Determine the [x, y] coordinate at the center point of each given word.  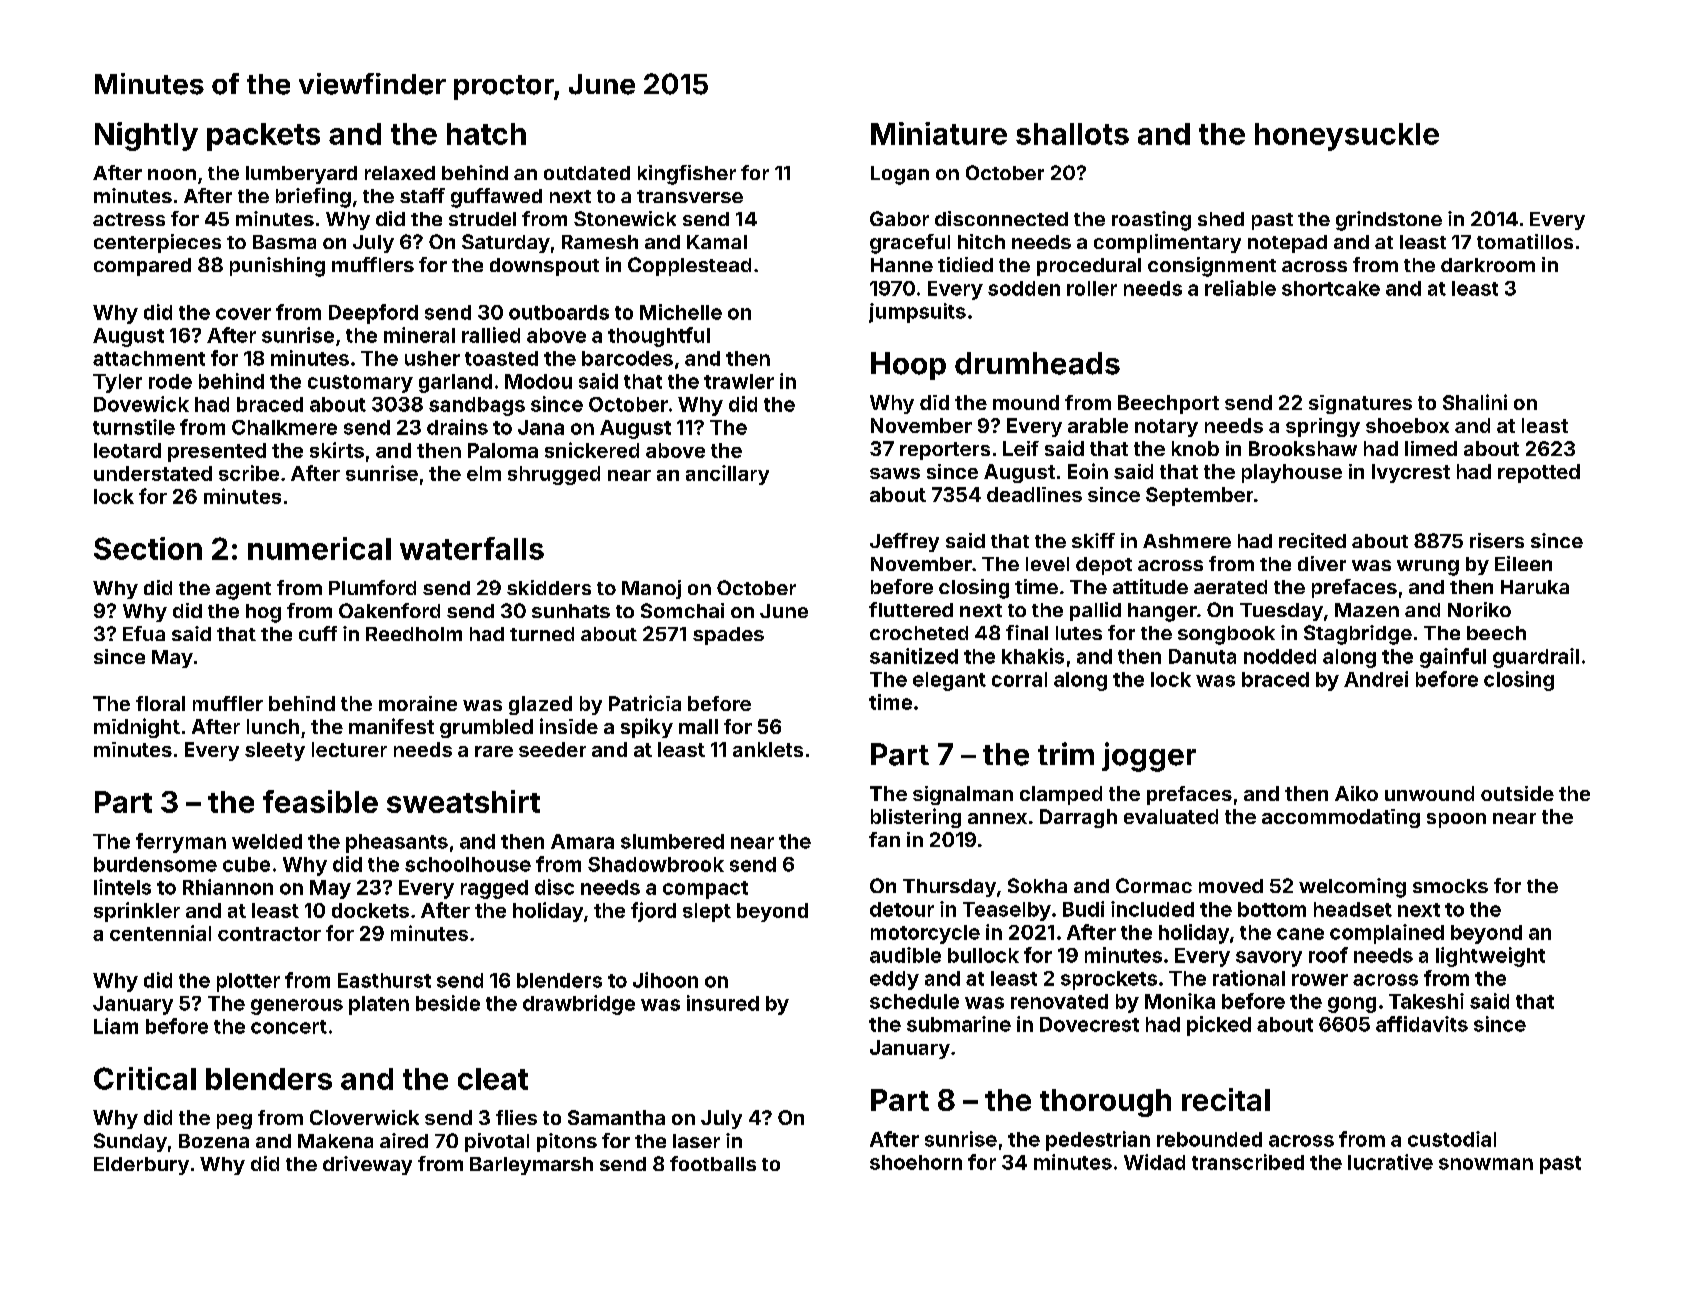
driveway [367, 1165]
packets [263, 137]
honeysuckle [1347, 137]
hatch [486, 134]
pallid [1095, 611]
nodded [1280, 656]
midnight [137, 728]
